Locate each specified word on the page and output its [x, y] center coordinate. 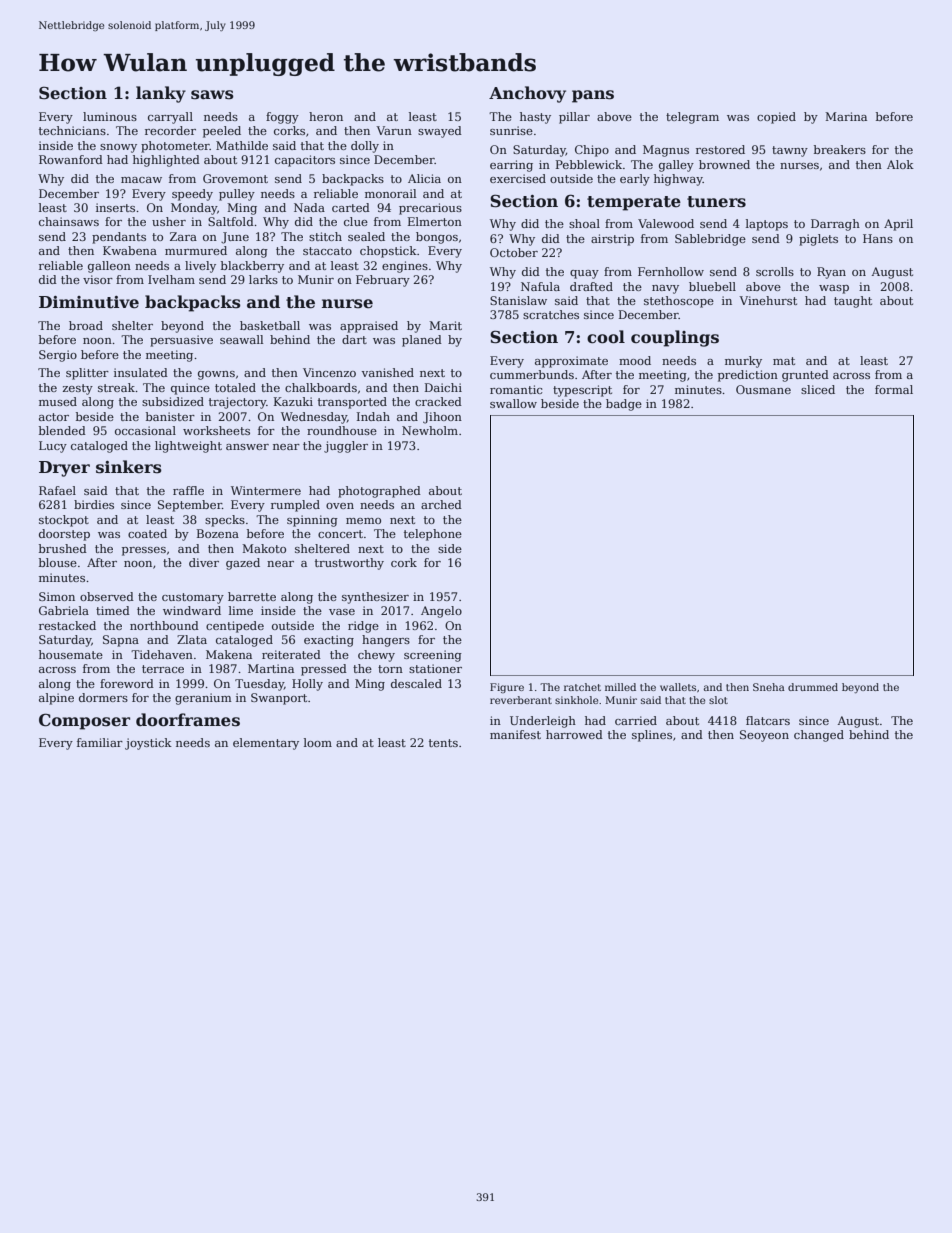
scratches [551, 314]
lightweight [188, 447]
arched [441, 504]
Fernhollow [671, 271]
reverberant [521, 700]
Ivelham [171, 279]
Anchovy [527, 94]
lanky [161, 94]
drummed [813, 687]
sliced [818, 389]
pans [593, 96]
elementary [266, 744]
